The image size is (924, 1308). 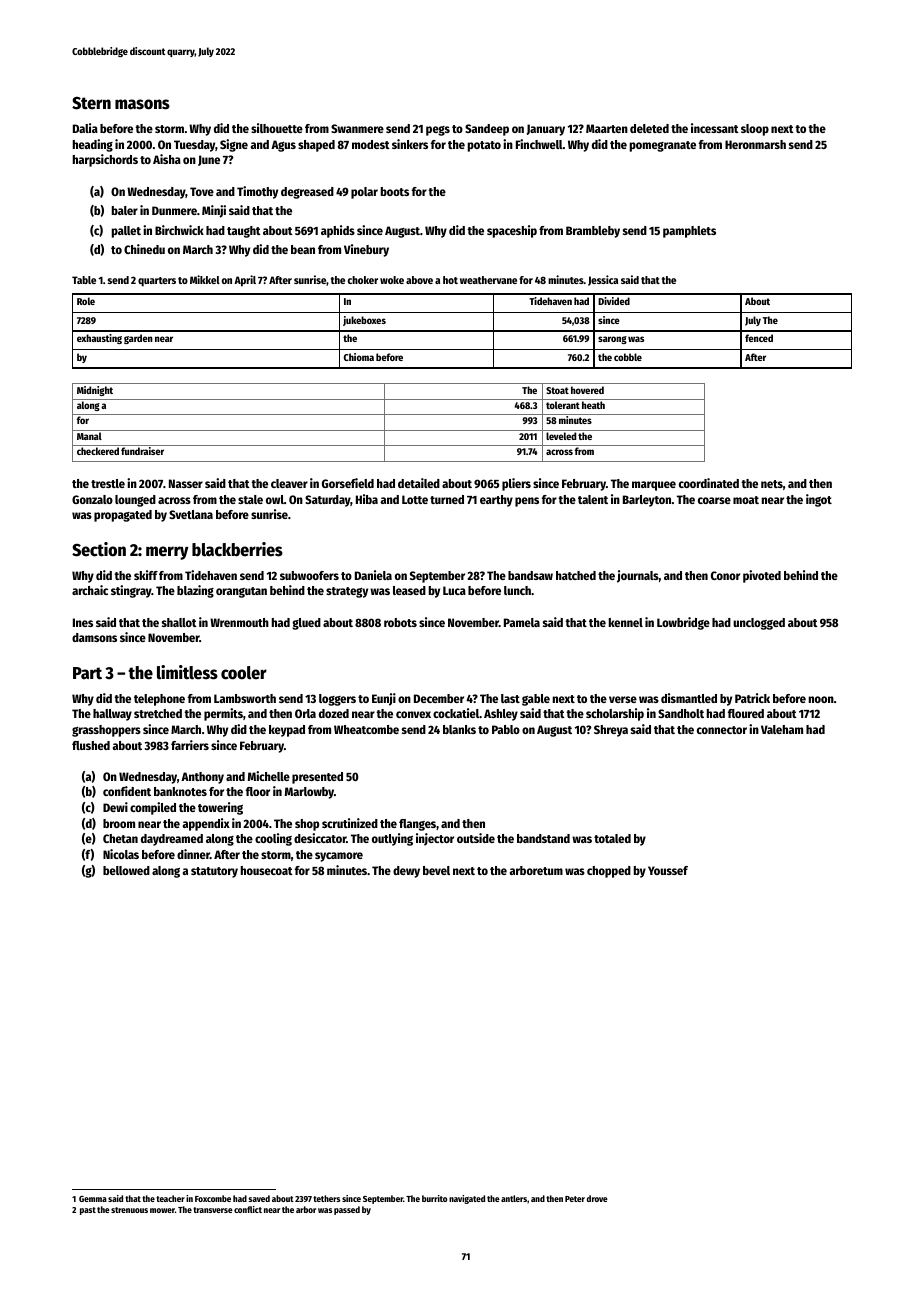 What do you see at coordinates (772, 484) in the page?
I see `nets` at bounding box center [772, 484].
